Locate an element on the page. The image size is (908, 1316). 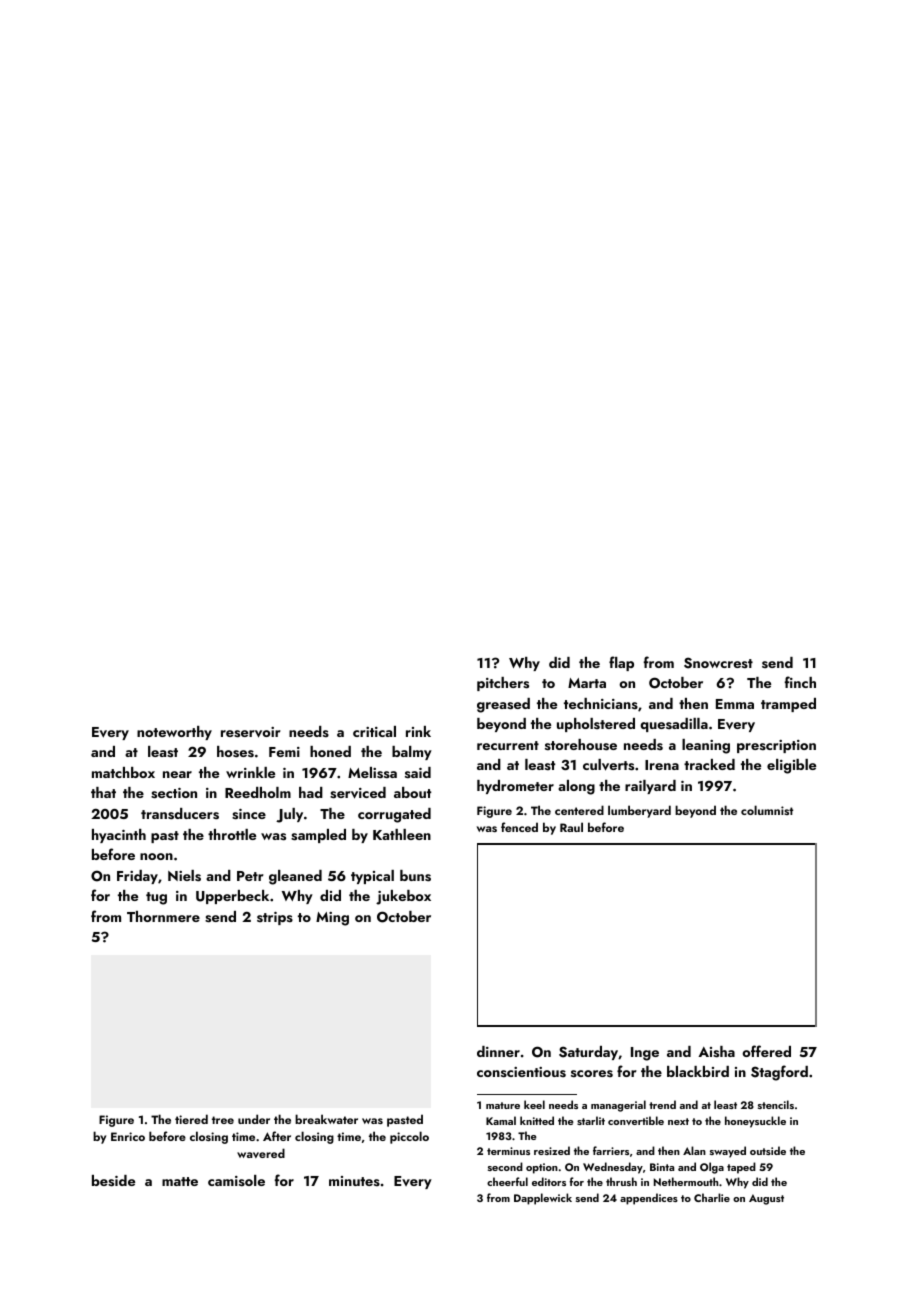
tug is located at coordinates (156, 898).
